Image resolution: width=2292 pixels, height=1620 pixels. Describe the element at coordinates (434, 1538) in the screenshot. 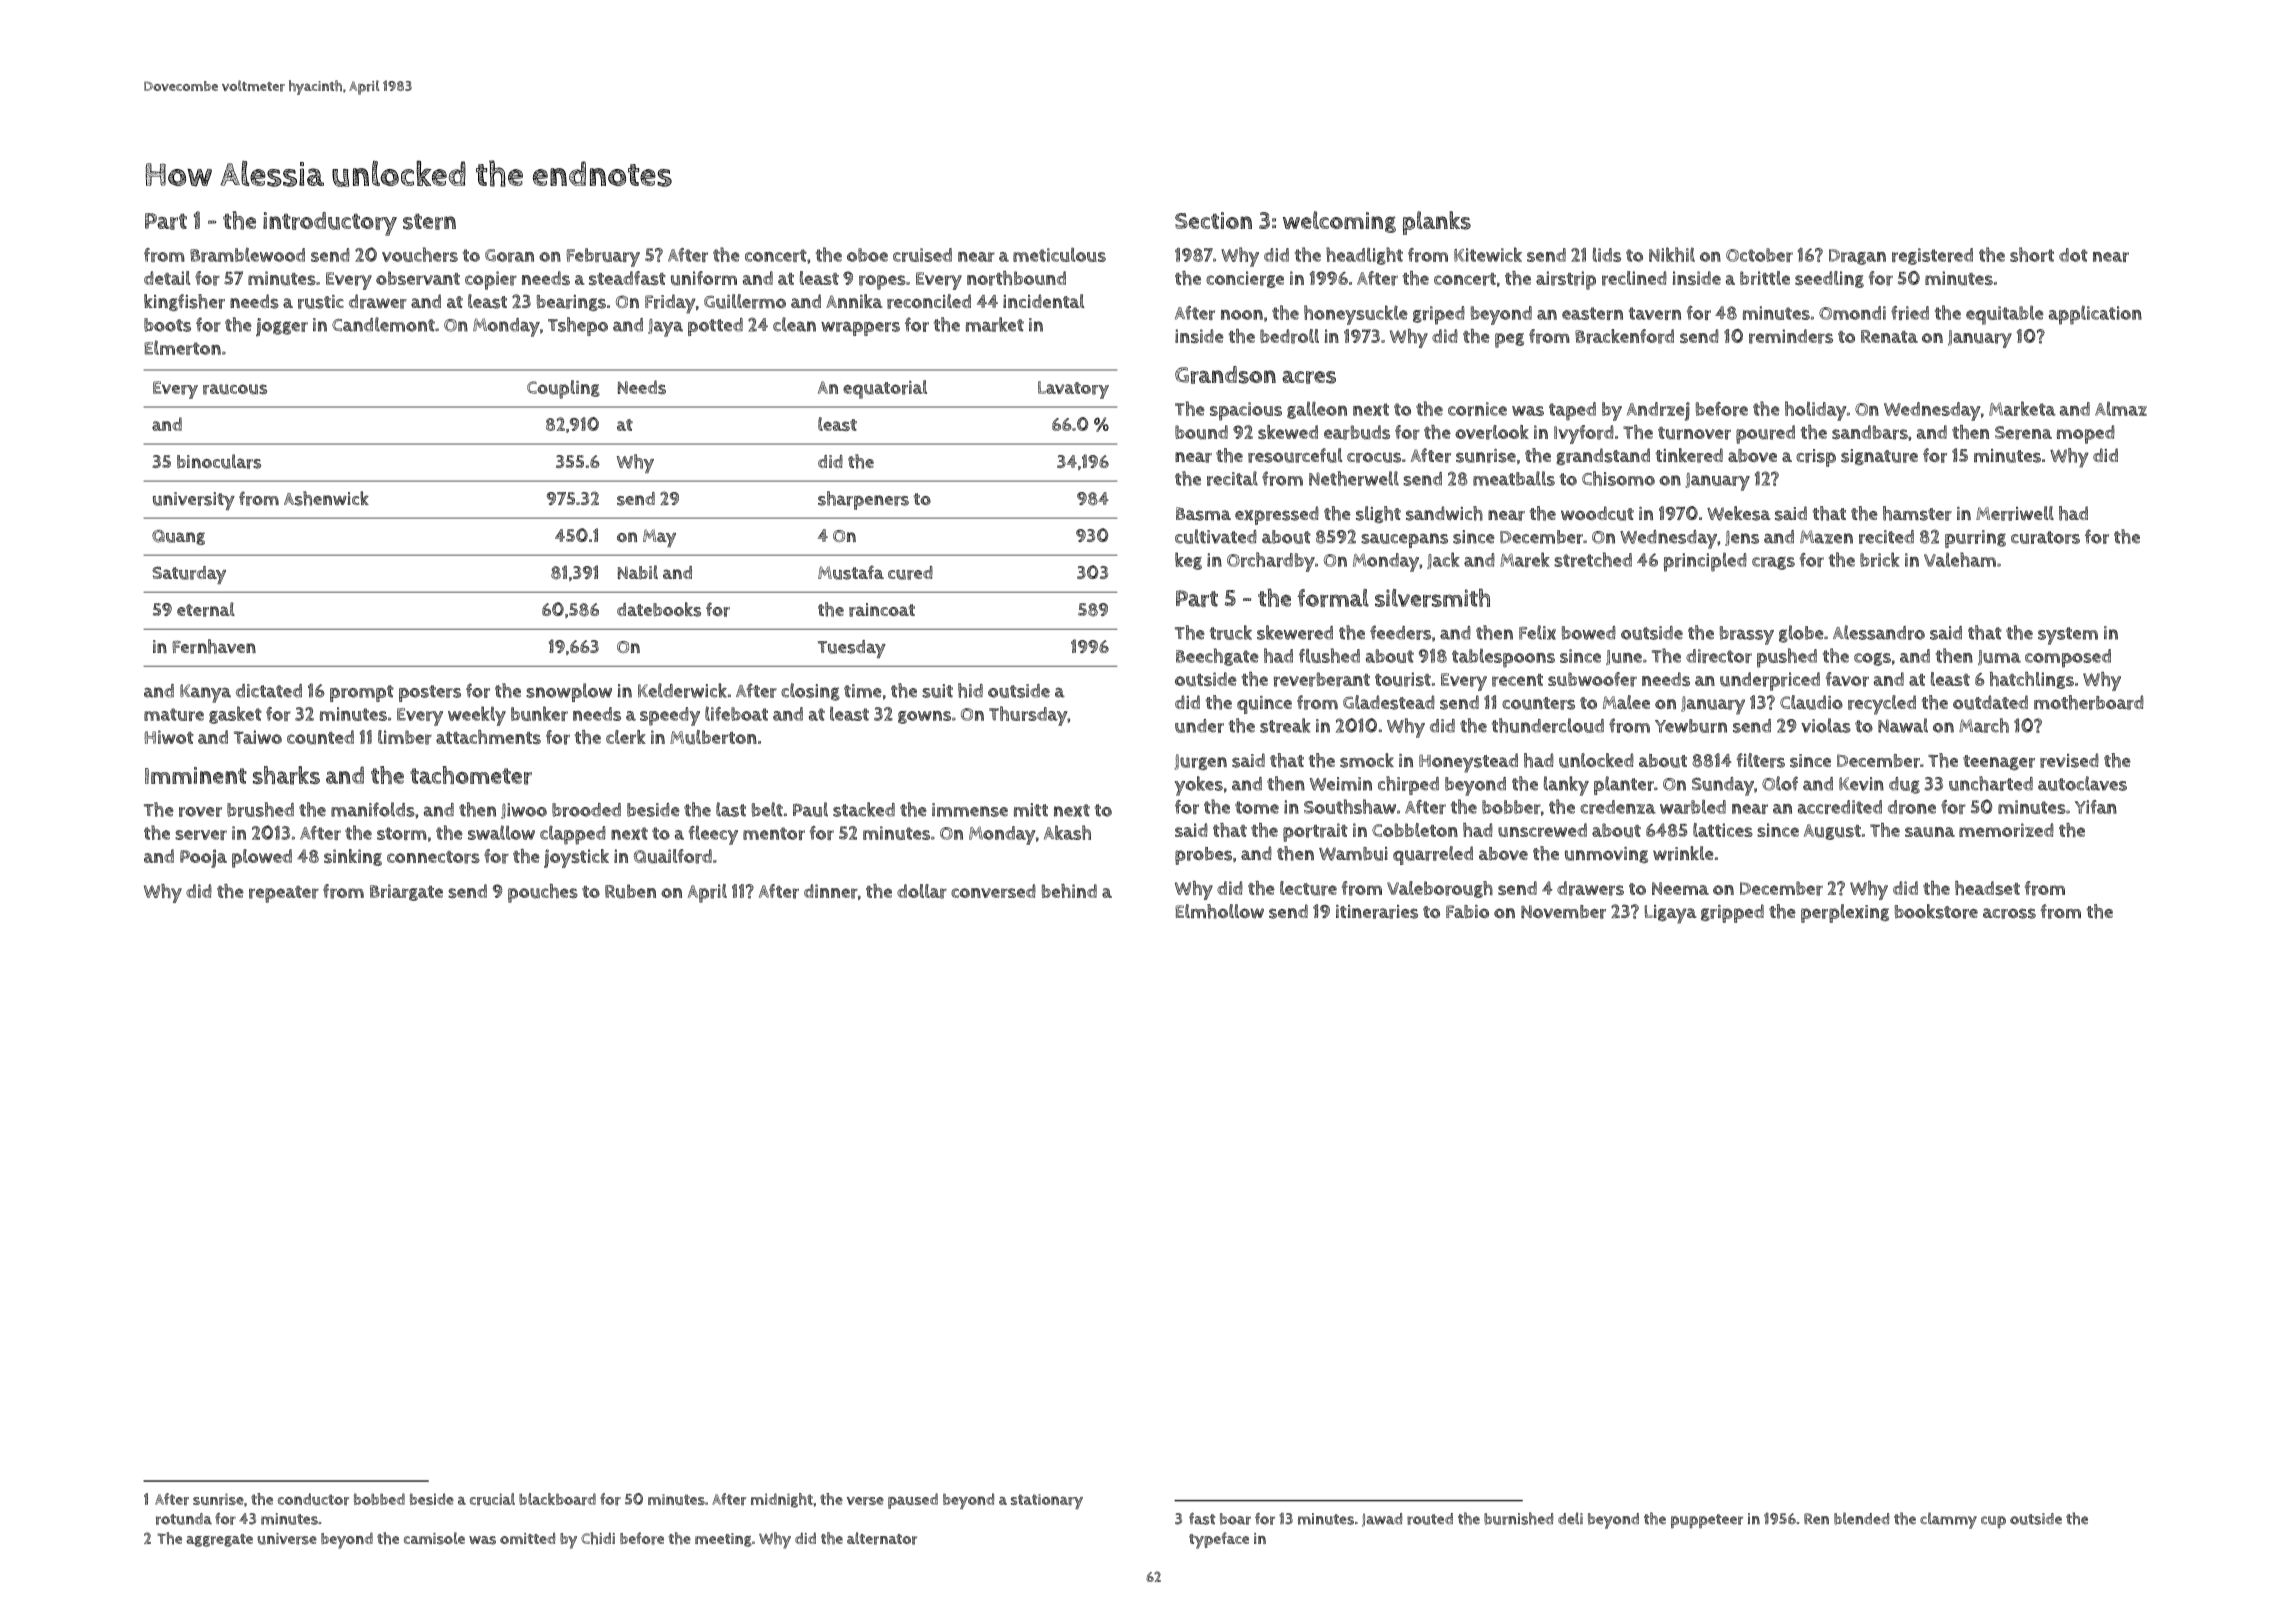

I see `camisole` at that location.
